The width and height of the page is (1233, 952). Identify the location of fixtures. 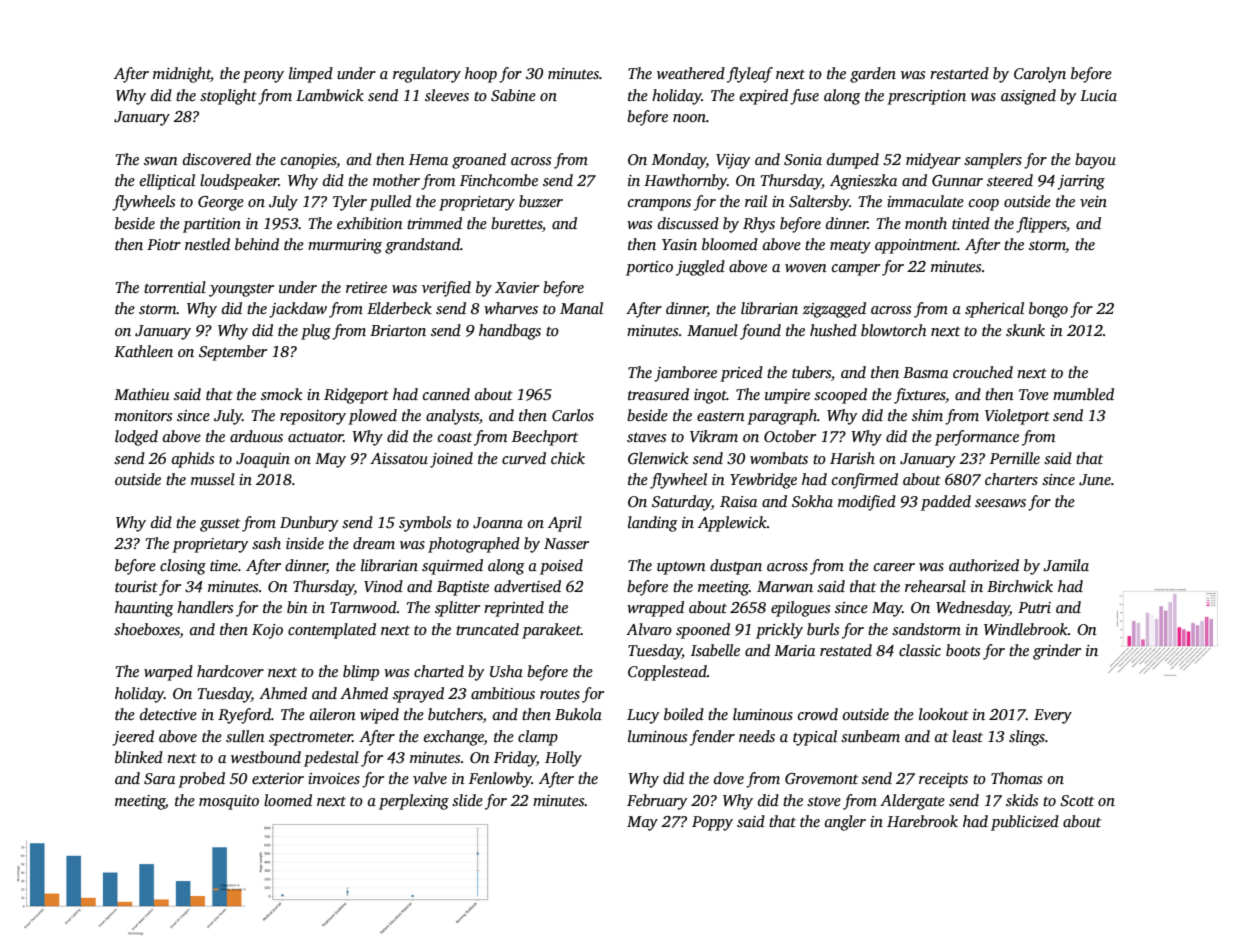
(920, 396).
